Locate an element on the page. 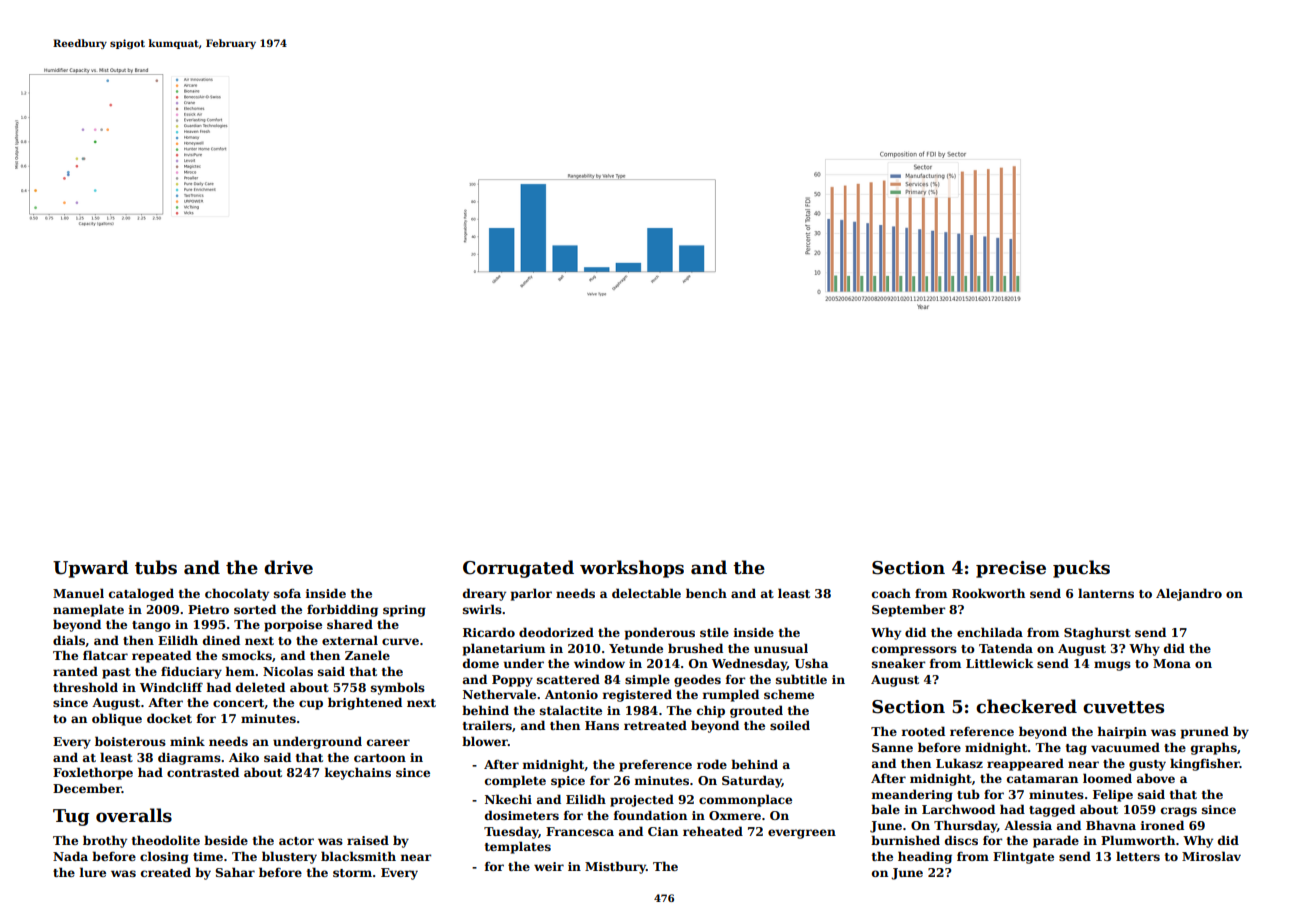 The width and height of the page is (1308, 924). Staghurst is located at coordinates (1097, 633).
